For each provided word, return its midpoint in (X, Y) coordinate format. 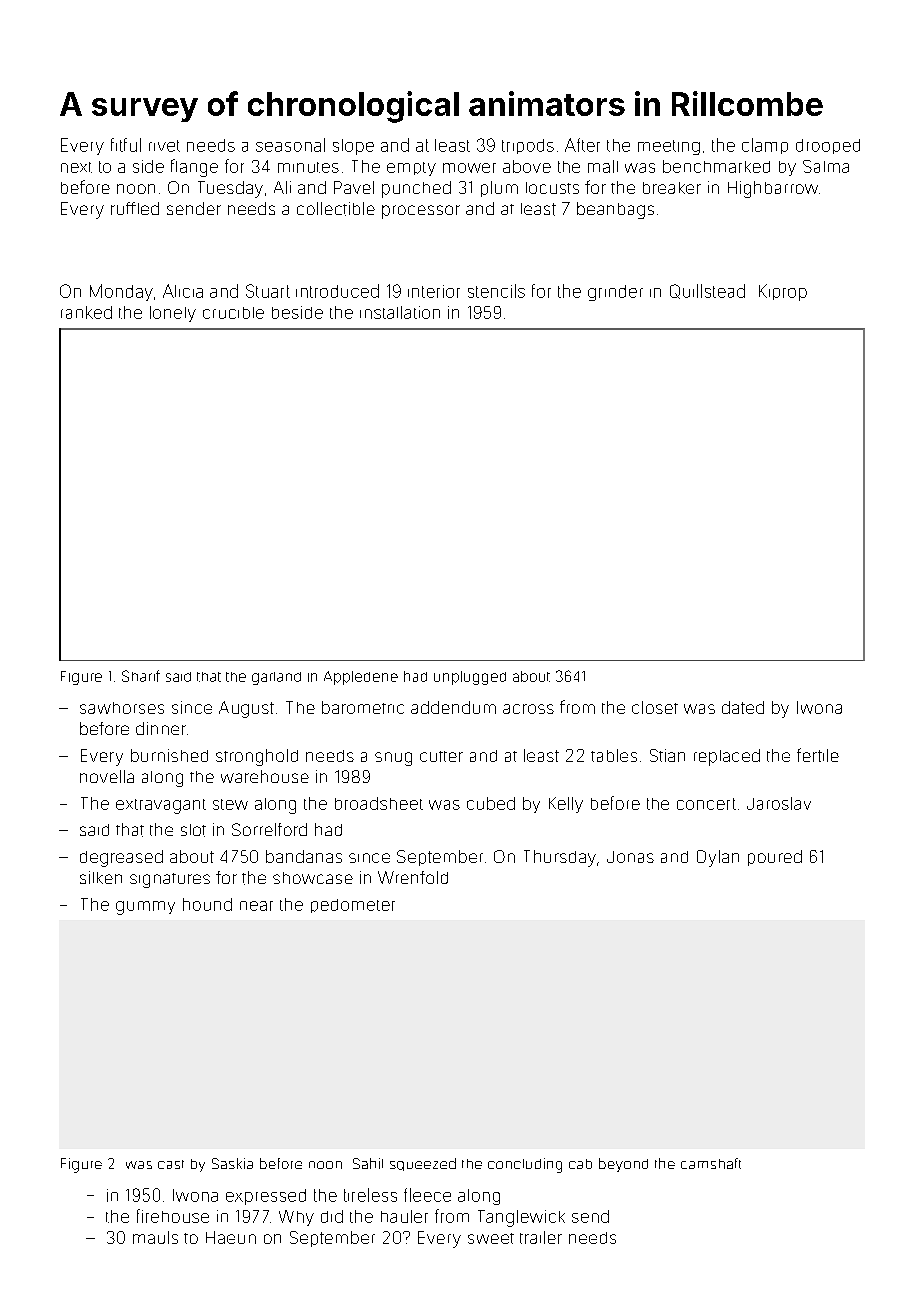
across (528, 709)
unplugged (470, 678)
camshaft (711, 1163)
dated (743, 707)
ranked (86, 312)
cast (171, 1164)
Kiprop (783, 292)
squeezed (423, 1164)
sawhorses (122, 708)
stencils (496, 291)
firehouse (173, 1216)
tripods (528, 146)
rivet (164, 146)
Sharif (141, 676)
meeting (669, 147)
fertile (818, 755)
